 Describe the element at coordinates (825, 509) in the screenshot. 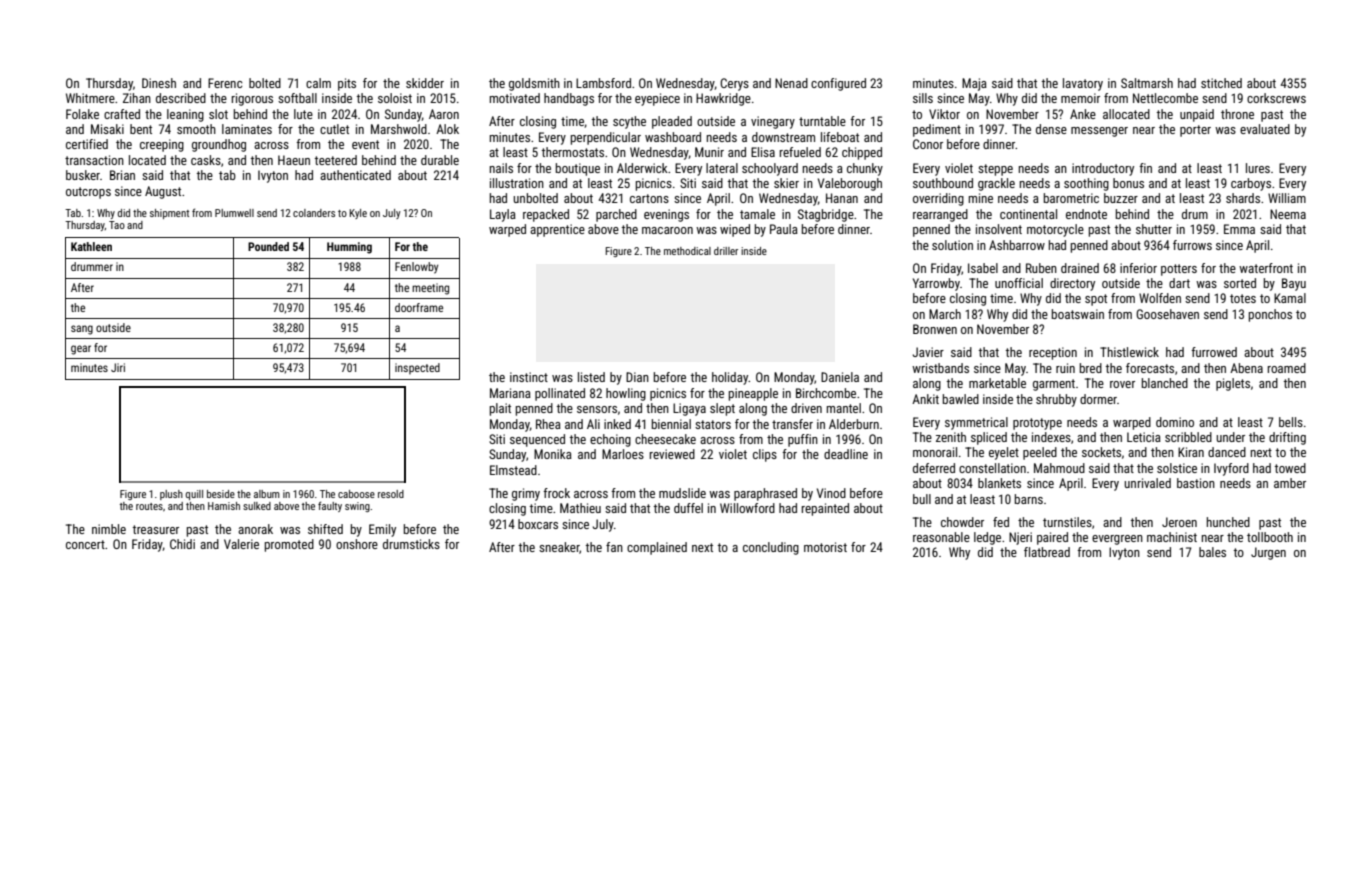

I see `repainted` at that location.
